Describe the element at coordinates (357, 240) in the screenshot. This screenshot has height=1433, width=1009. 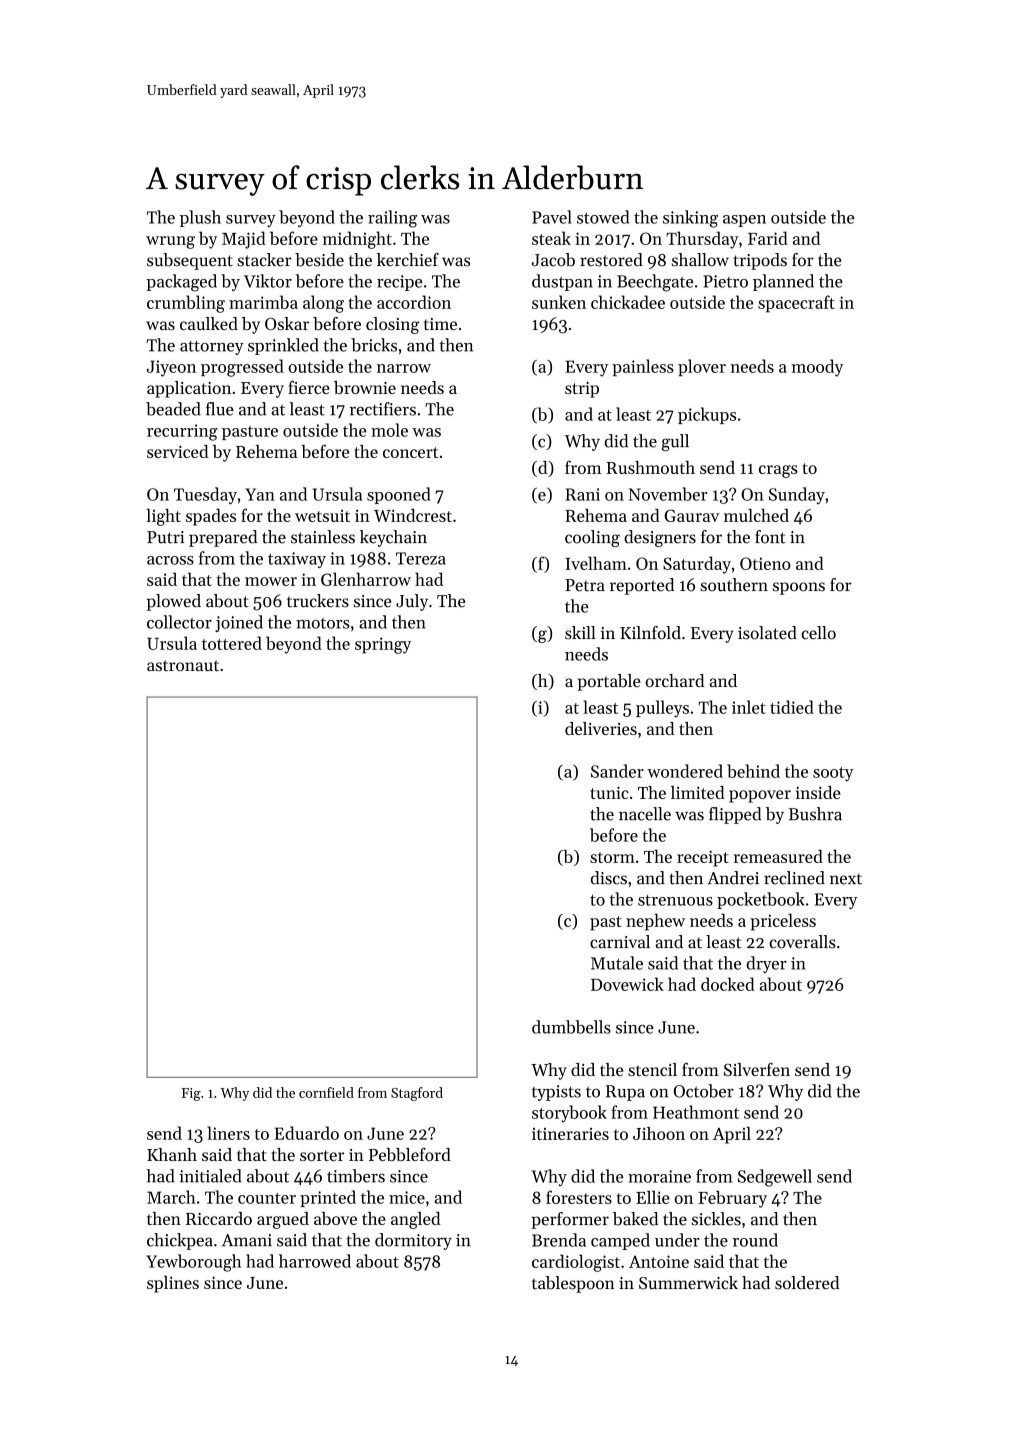
I see `midnight` at that location.
